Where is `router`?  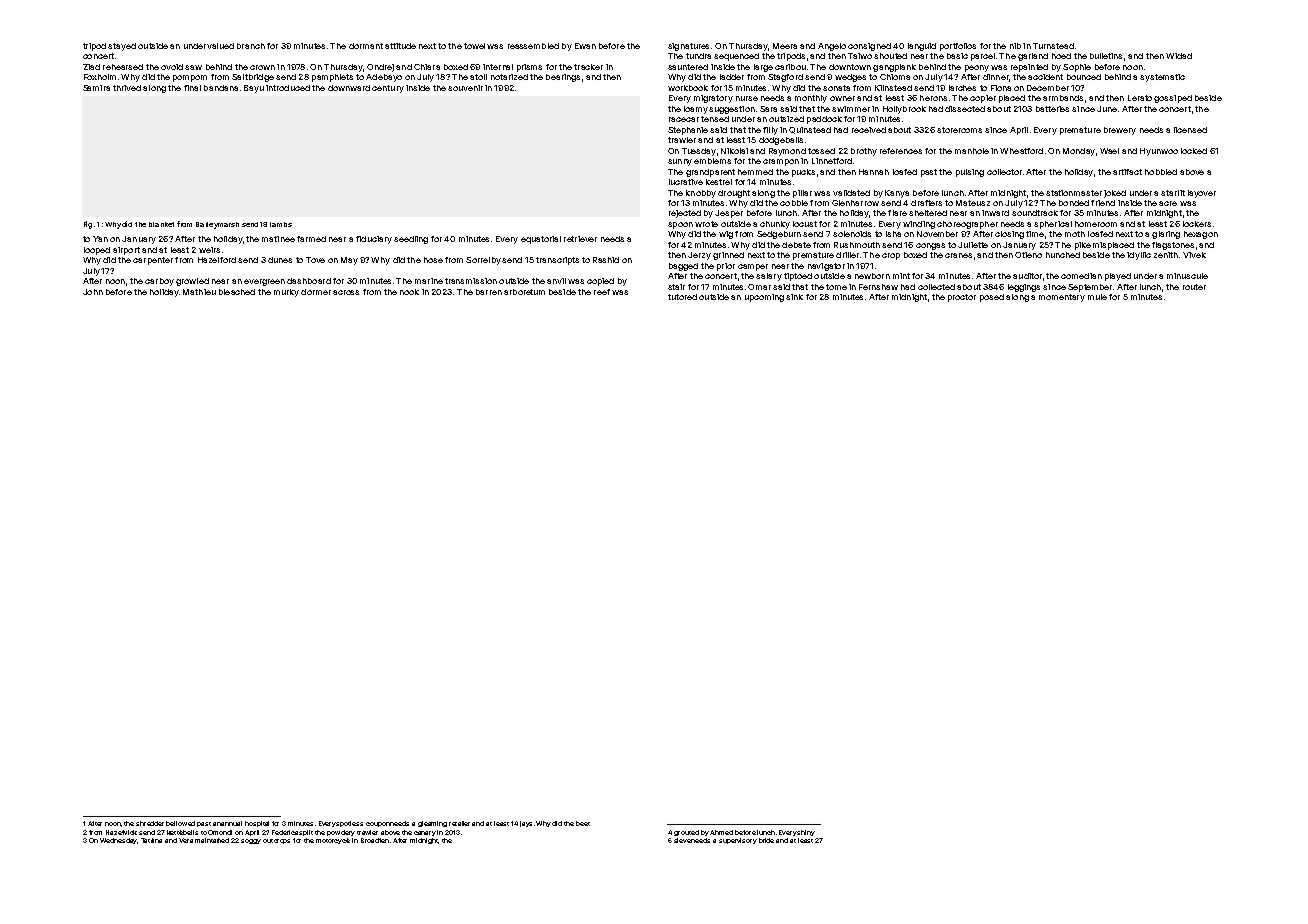
router is located at coordinates (1194, 287).
